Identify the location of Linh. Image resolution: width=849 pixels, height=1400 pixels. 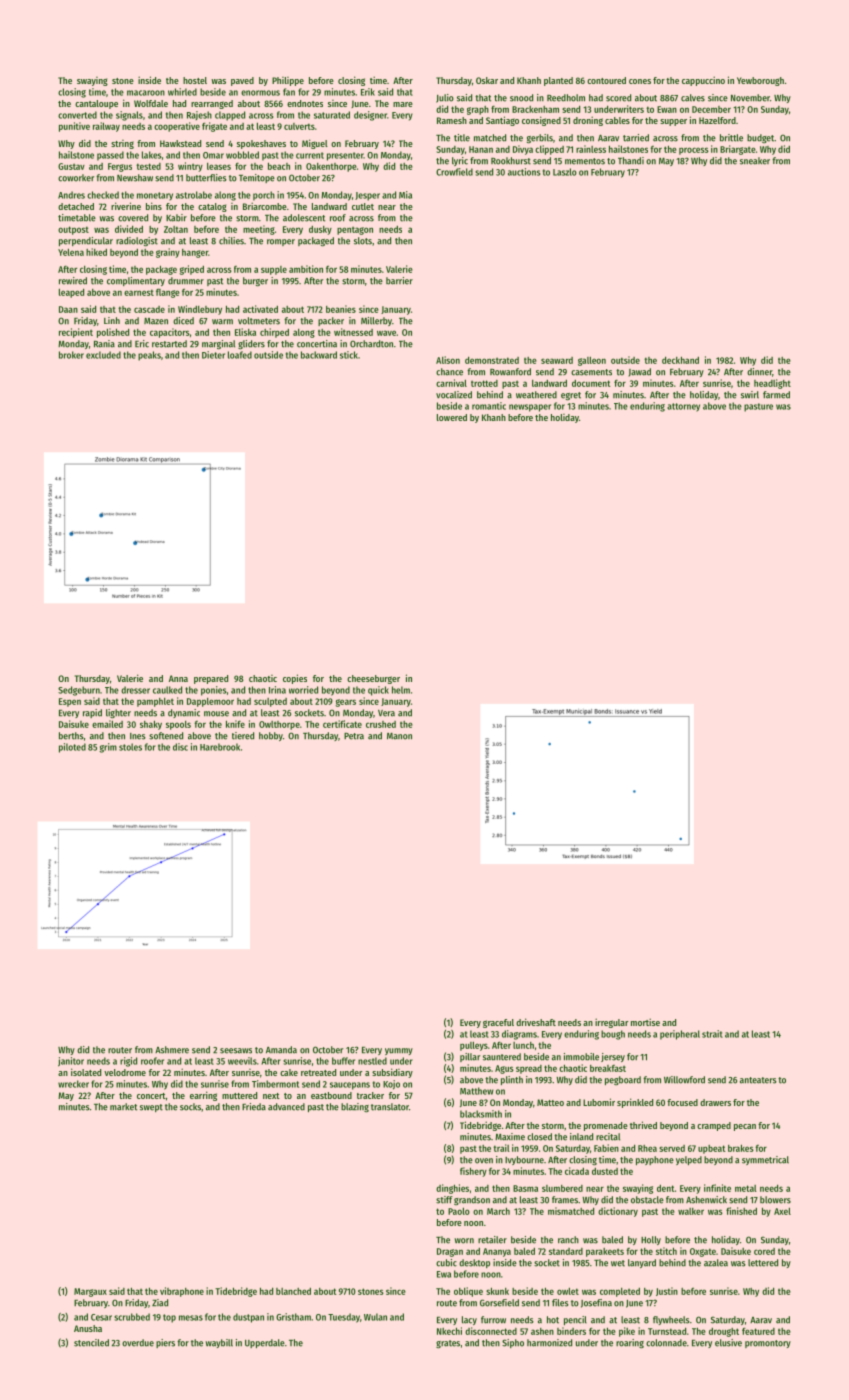
(112, 320).
